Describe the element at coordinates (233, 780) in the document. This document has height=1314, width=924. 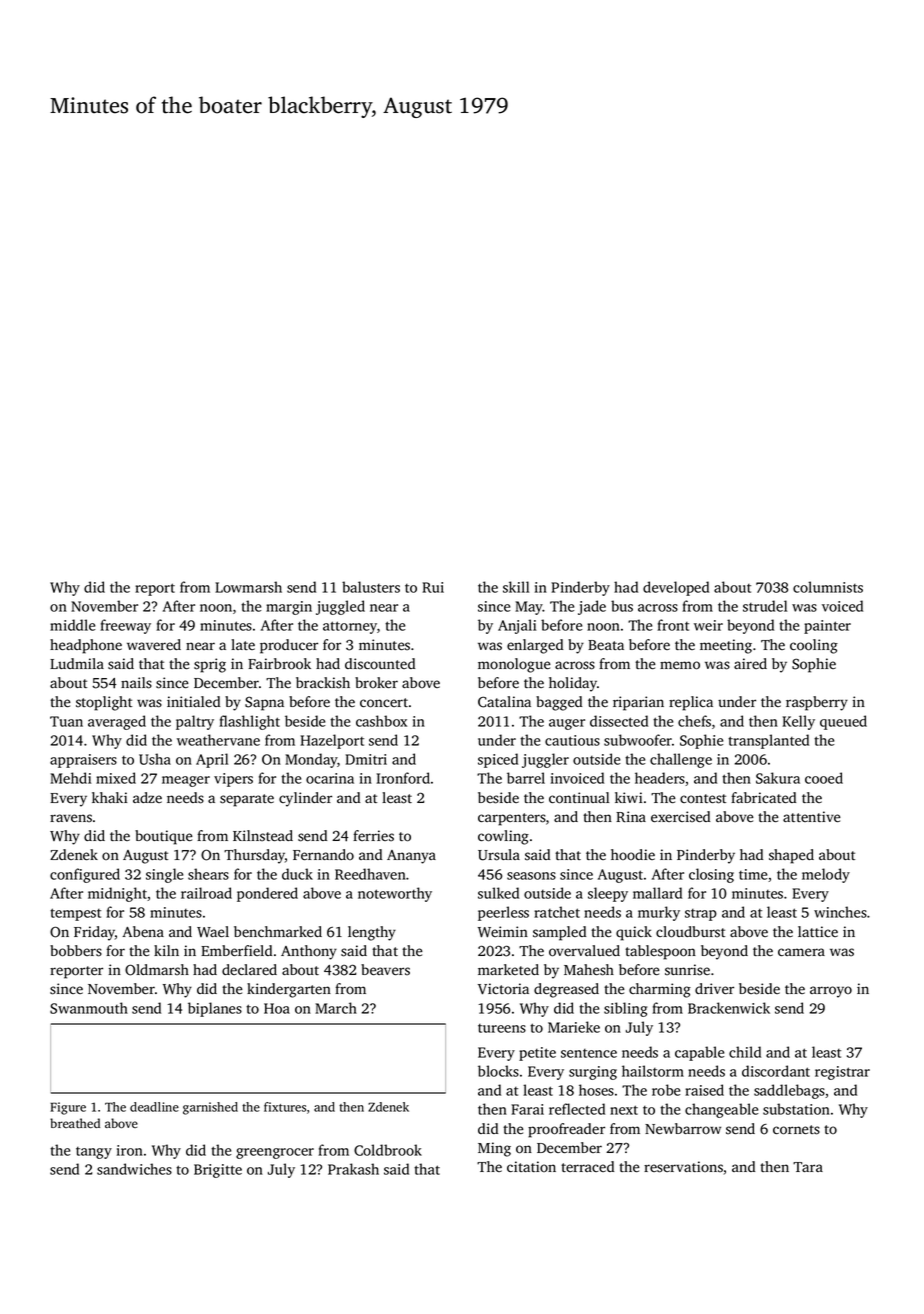
I see `vipers` at that location.
